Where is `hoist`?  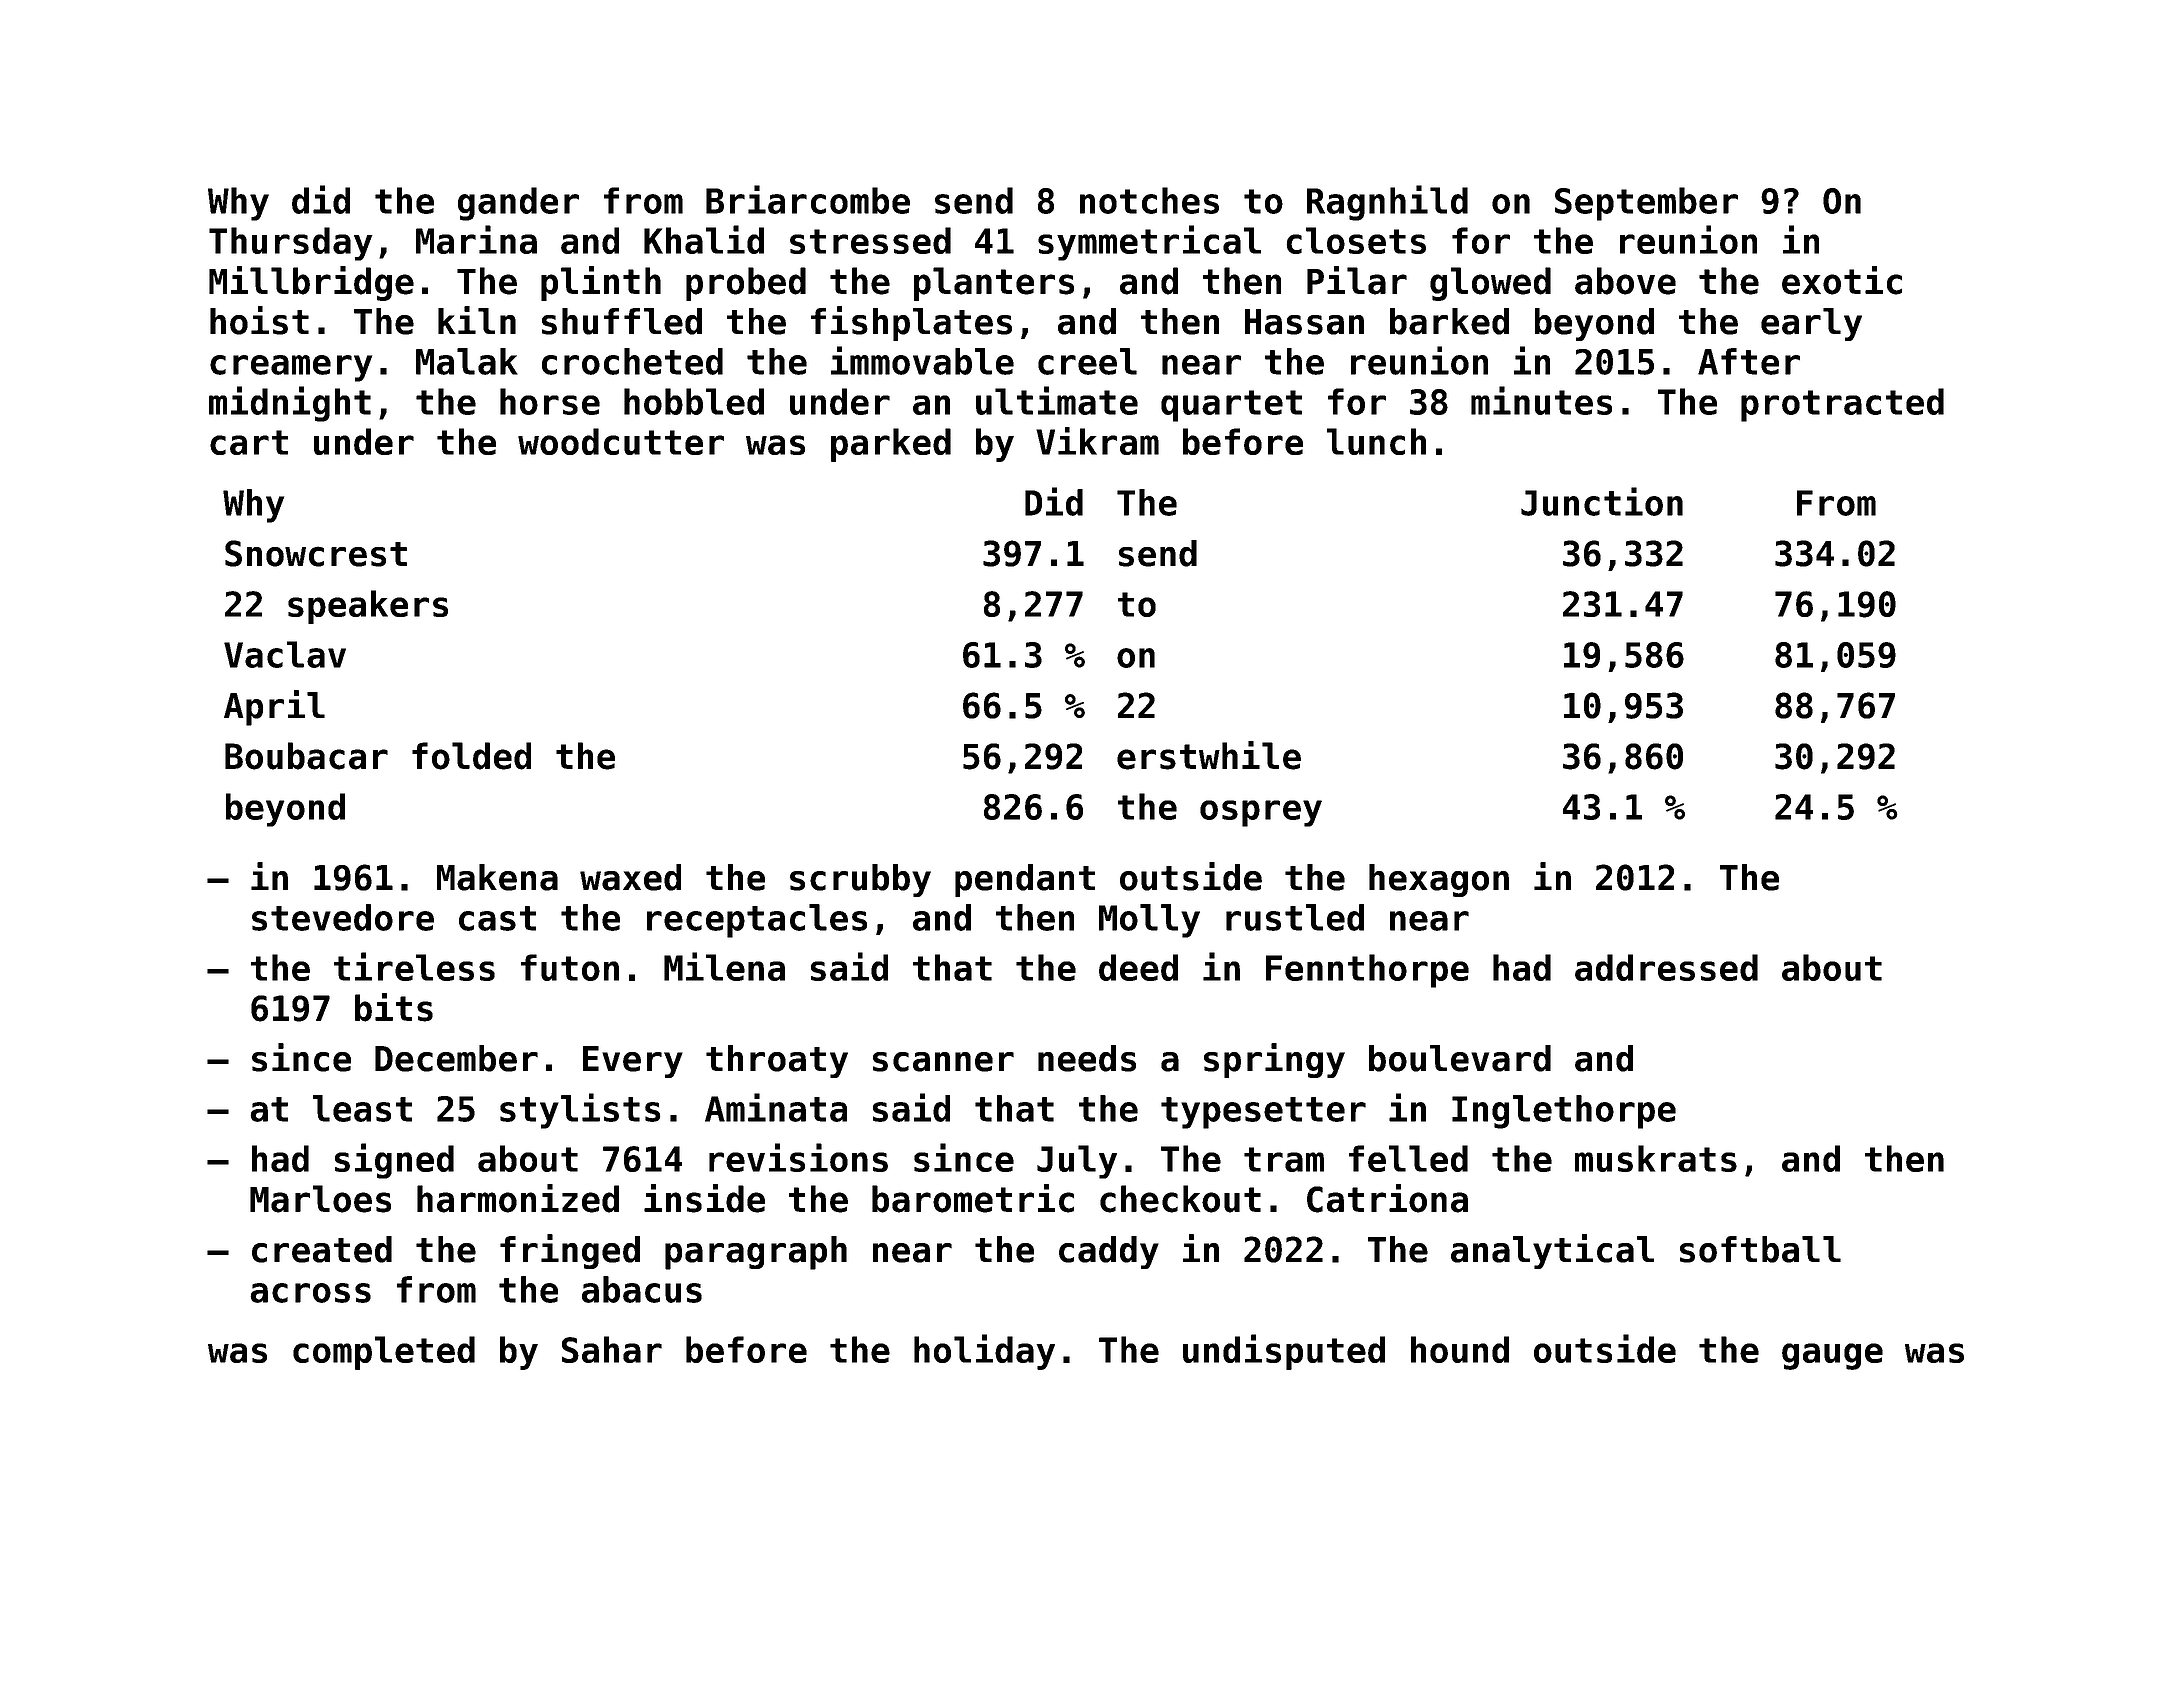
hoist is located at coordinates (259, 320).
